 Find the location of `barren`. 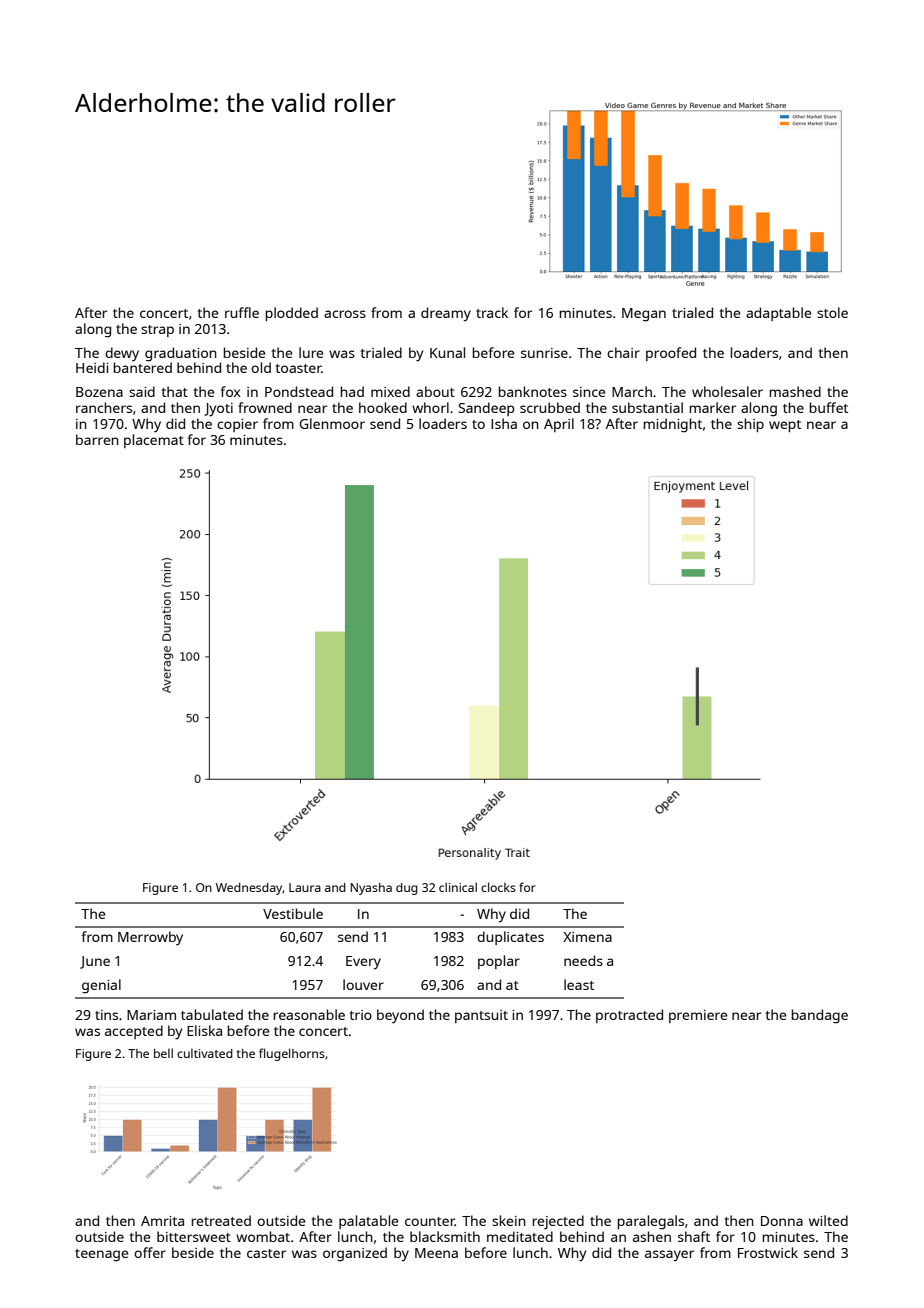

barren is located at coordinates (97, 439).
